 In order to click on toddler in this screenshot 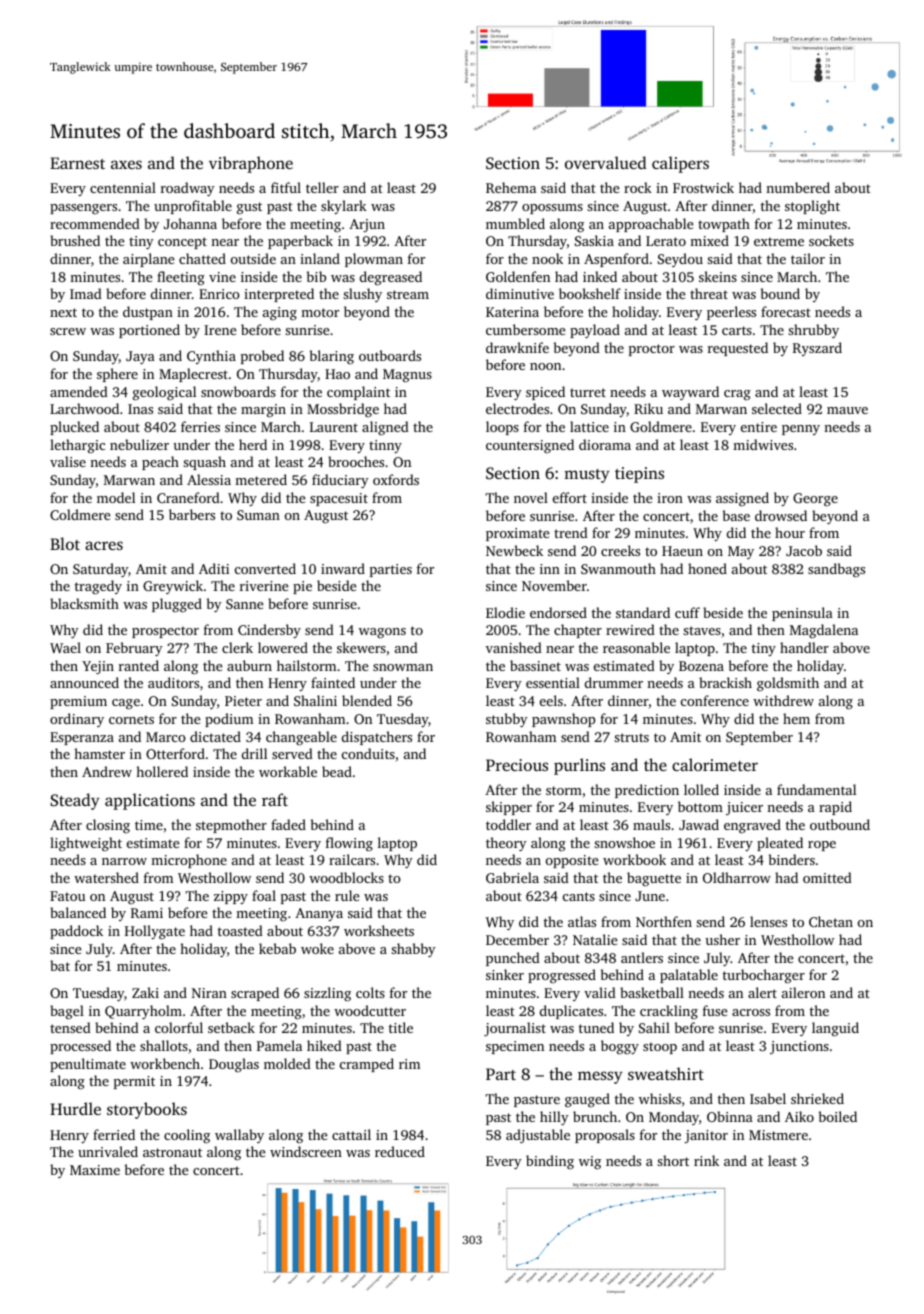, I will do `click(508, 824)`.
